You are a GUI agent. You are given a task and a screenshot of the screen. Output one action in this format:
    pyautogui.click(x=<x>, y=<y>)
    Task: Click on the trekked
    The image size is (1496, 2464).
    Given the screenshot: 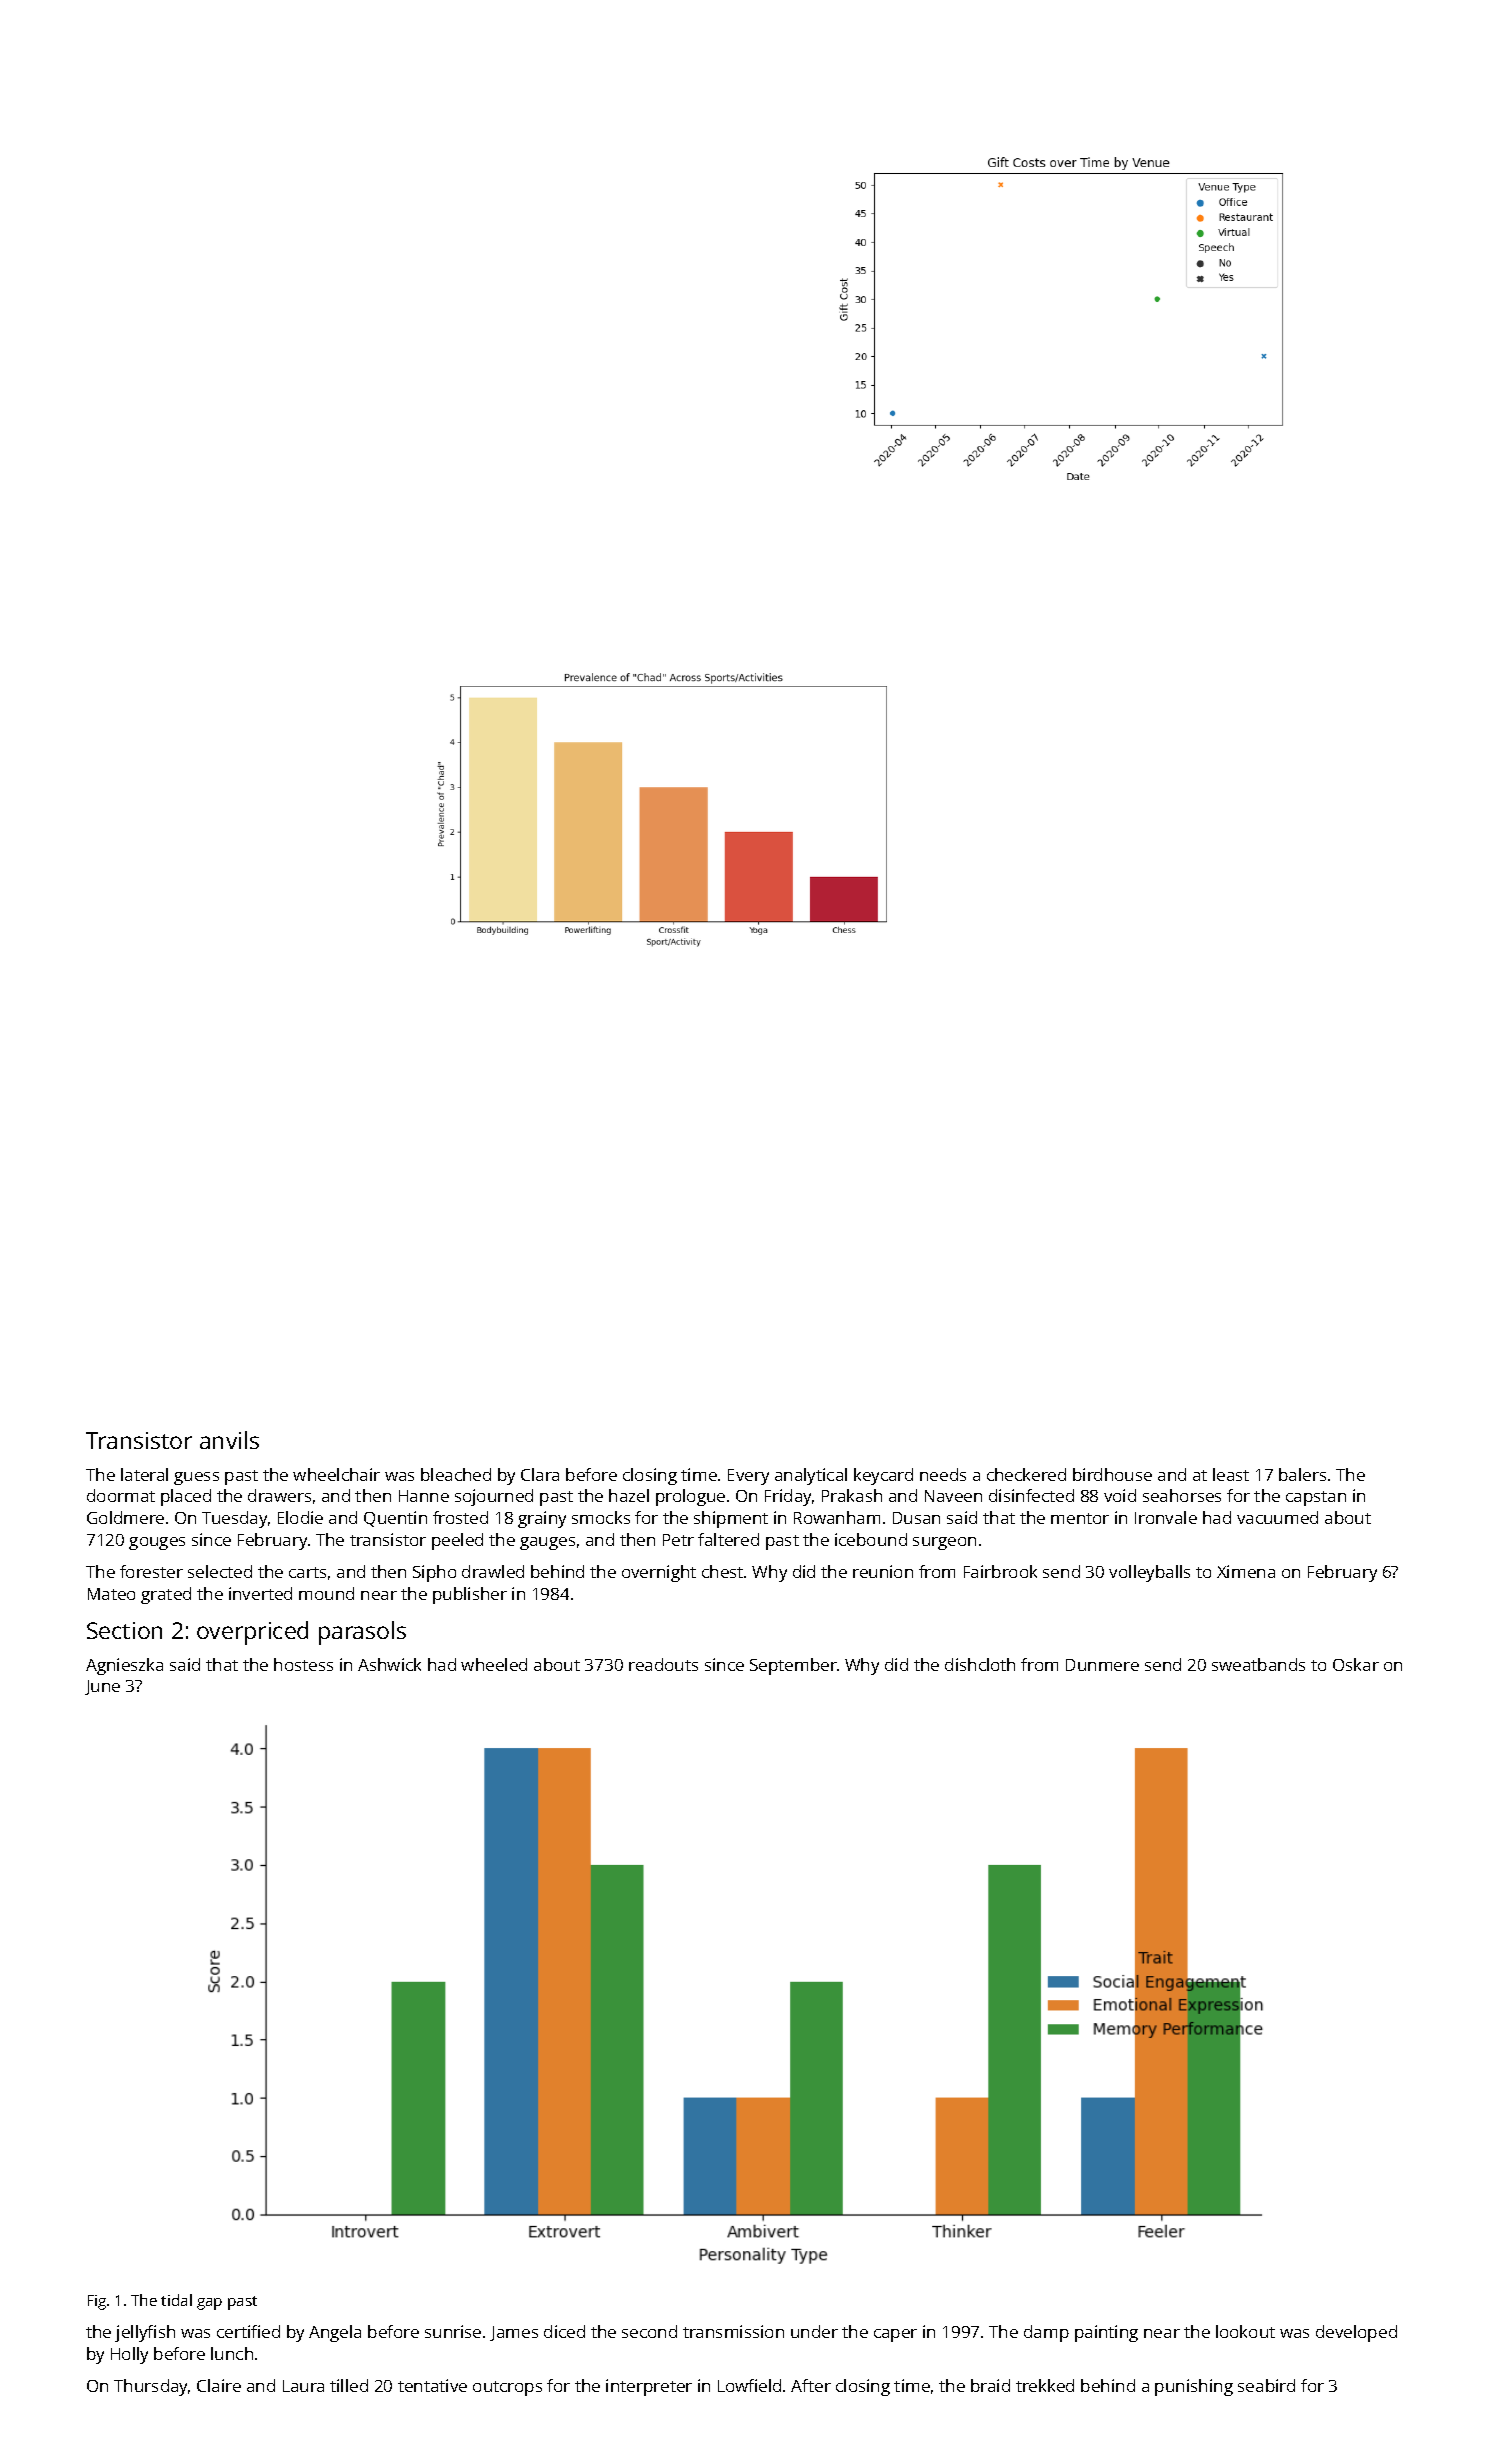 What is the action you would take?
    pyautogui.click(x=1045, y=2385)
